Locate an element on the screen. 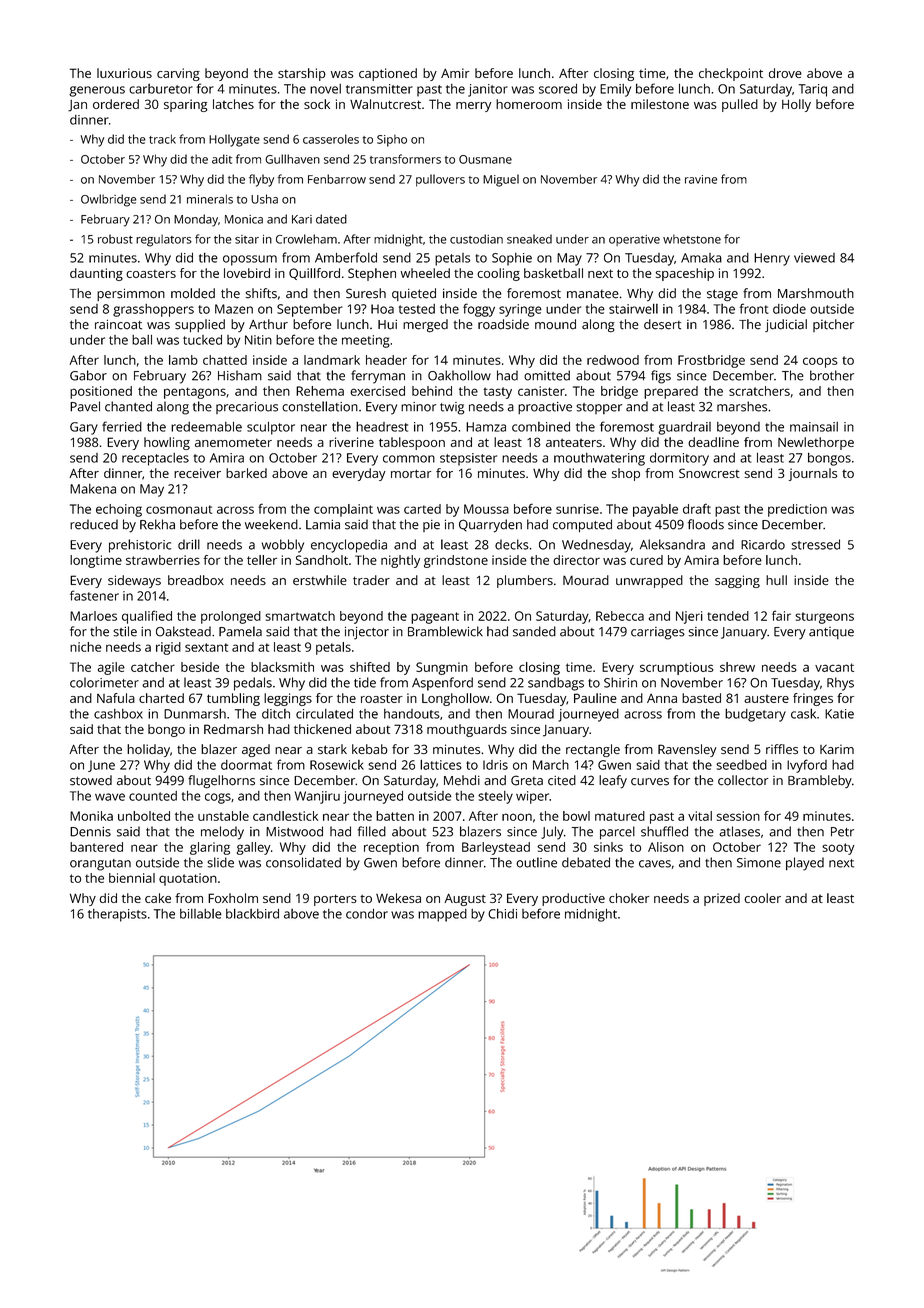 This screenshot has width=924, height=1308. milestone is located at coordinates (660, 104).
